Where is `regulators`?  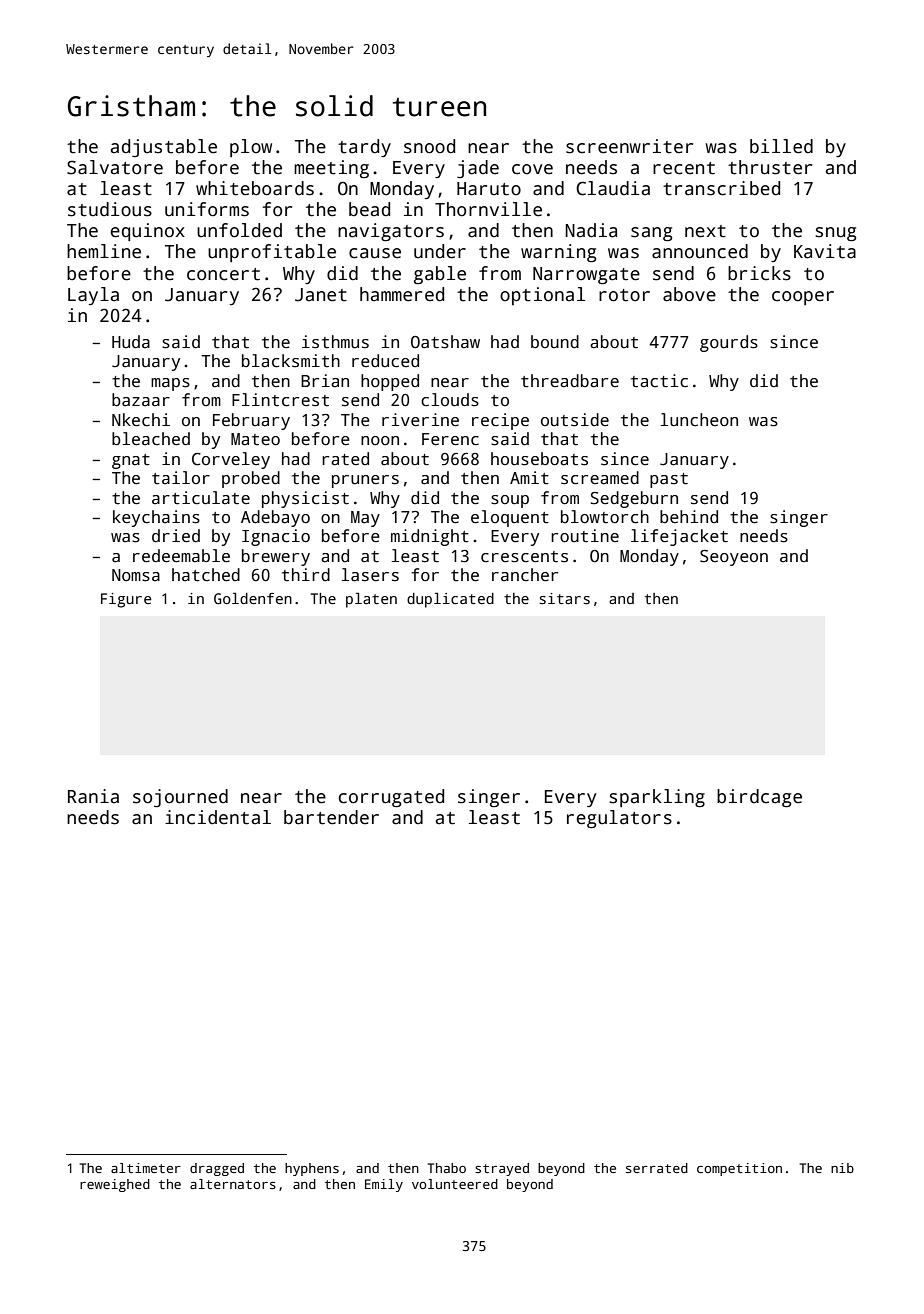
regulators is located at coordinates (619, 819).
